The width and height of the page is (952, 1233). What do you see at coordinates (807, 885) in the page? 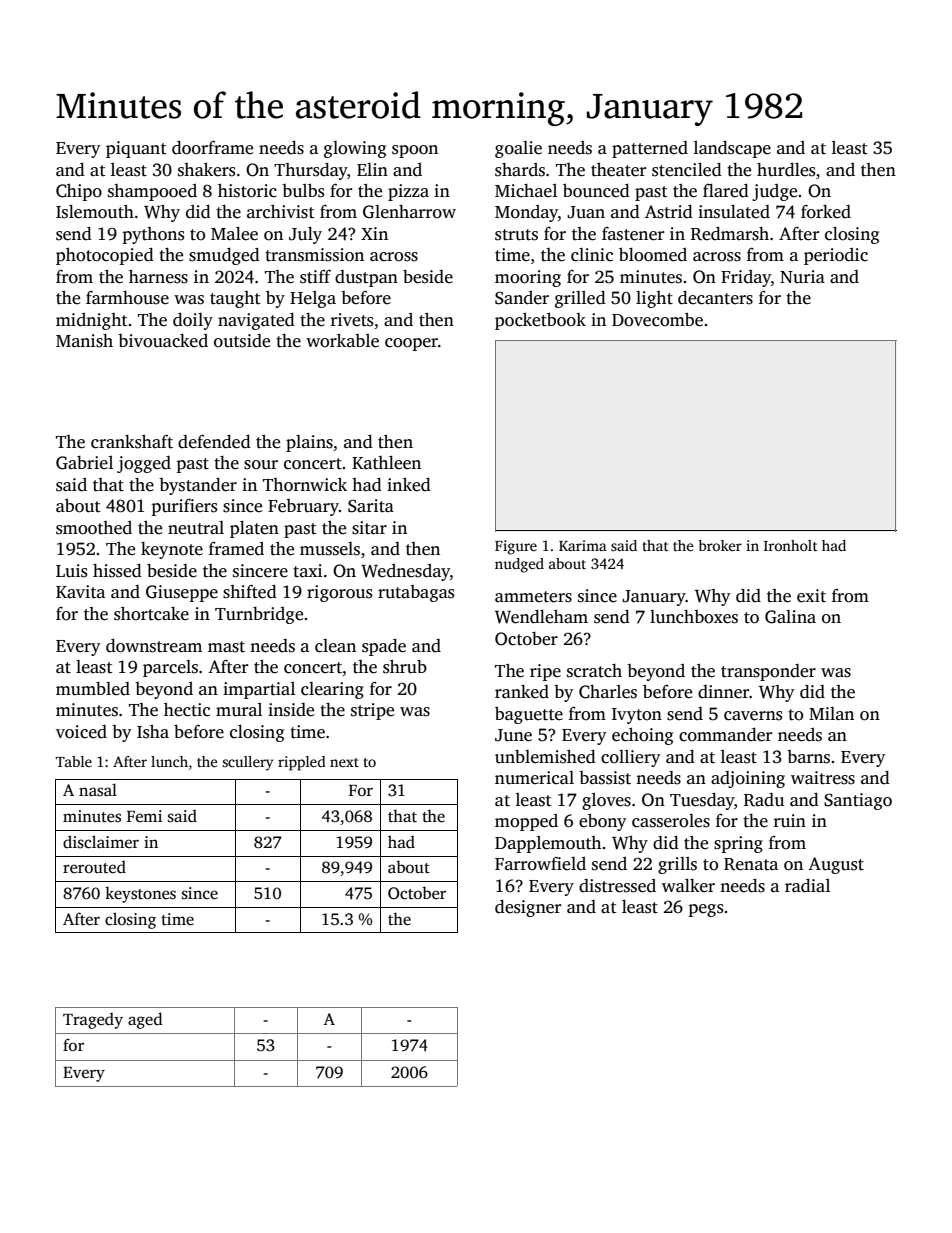
I see `radial` at bounding box center [807, 885].
